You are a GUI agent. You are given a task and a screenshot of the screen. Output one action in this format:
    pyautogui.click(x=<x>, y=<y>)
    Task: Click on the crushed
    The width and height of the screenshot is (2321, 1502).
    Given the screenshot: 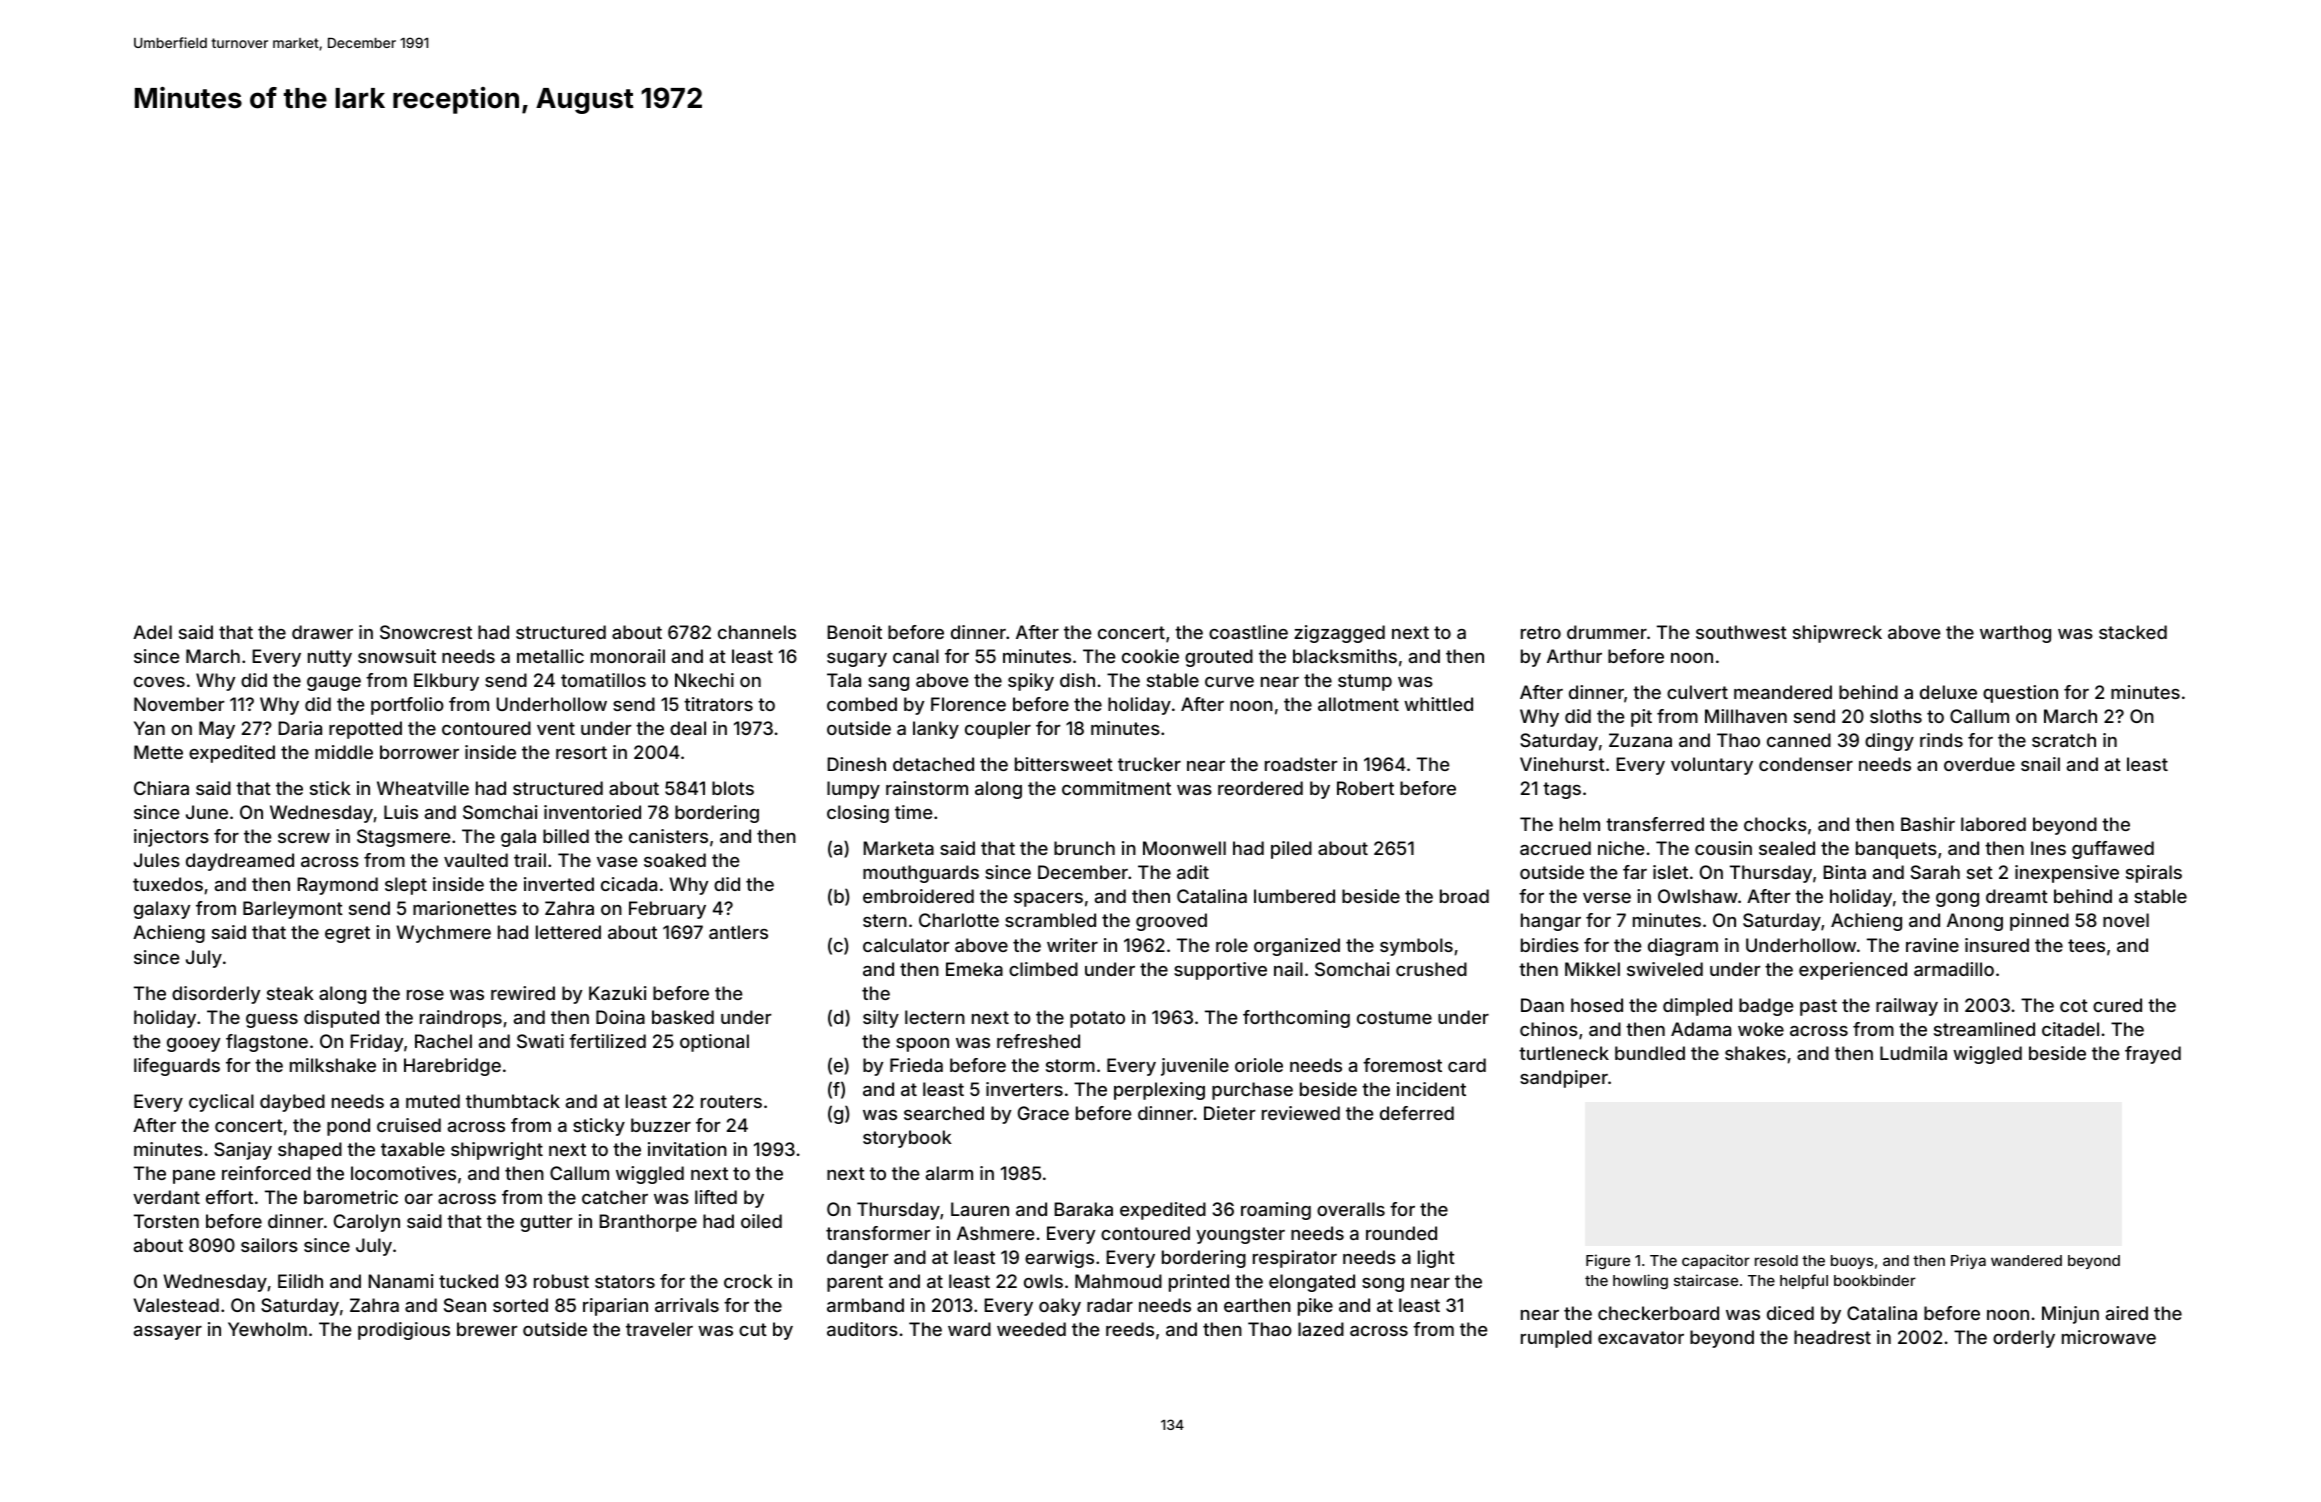 What is the action you would take?
    pyautogui.click(x=1431, y=969)
